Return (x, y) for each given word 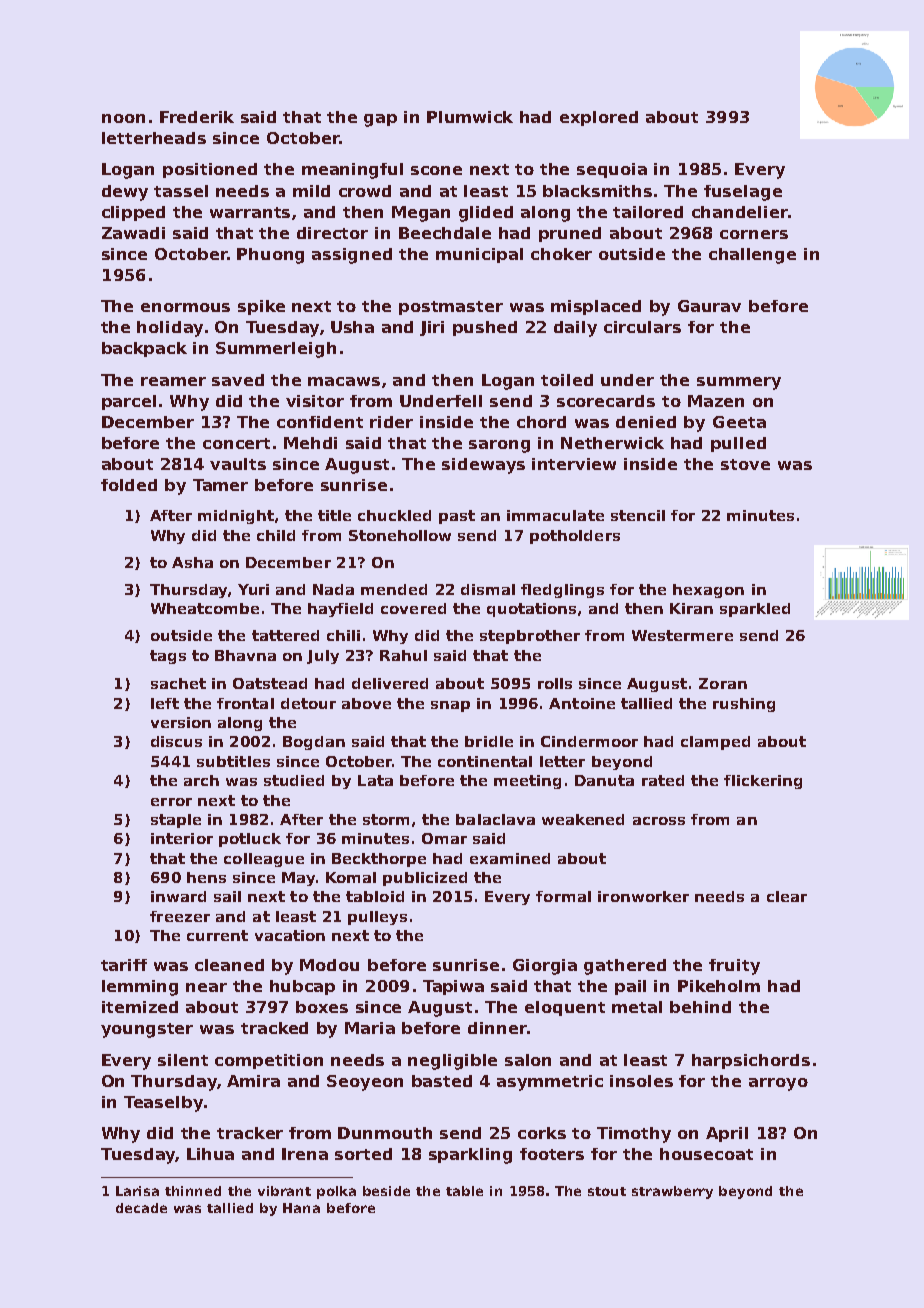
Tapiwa (453, 987)
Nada (333, 589)
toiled (567, 380)
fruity (734, 967)
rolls (555, 683)
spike (261, 307)
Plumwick (470, 117)
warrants (250, 212)
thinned (193, 1191)
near (206, 987)
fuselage (743, 193)
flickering (763, 782)
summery (739, 383)
